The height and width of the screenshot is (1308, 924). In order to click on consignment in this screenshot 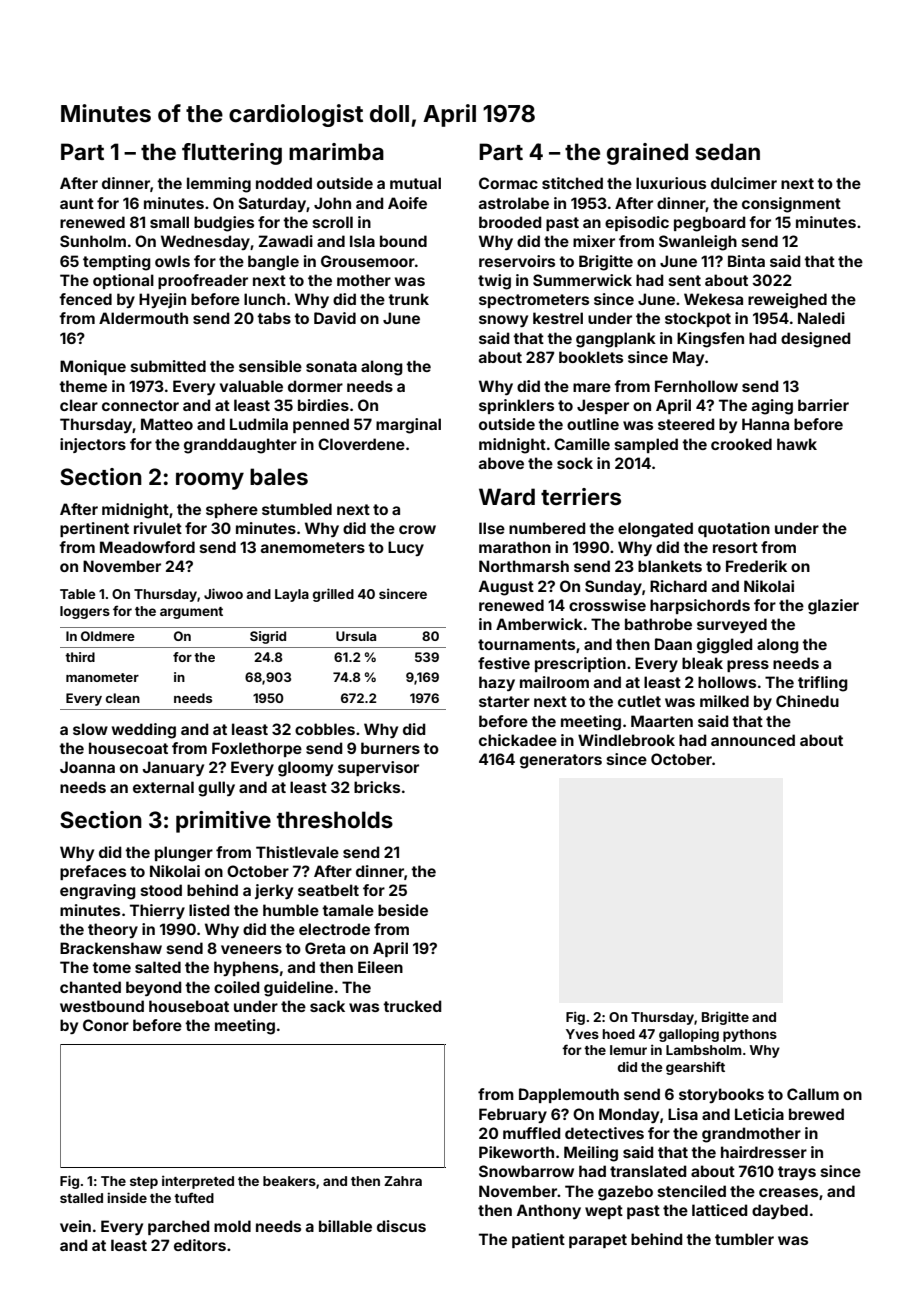, I will do `click(791, 205)`.
